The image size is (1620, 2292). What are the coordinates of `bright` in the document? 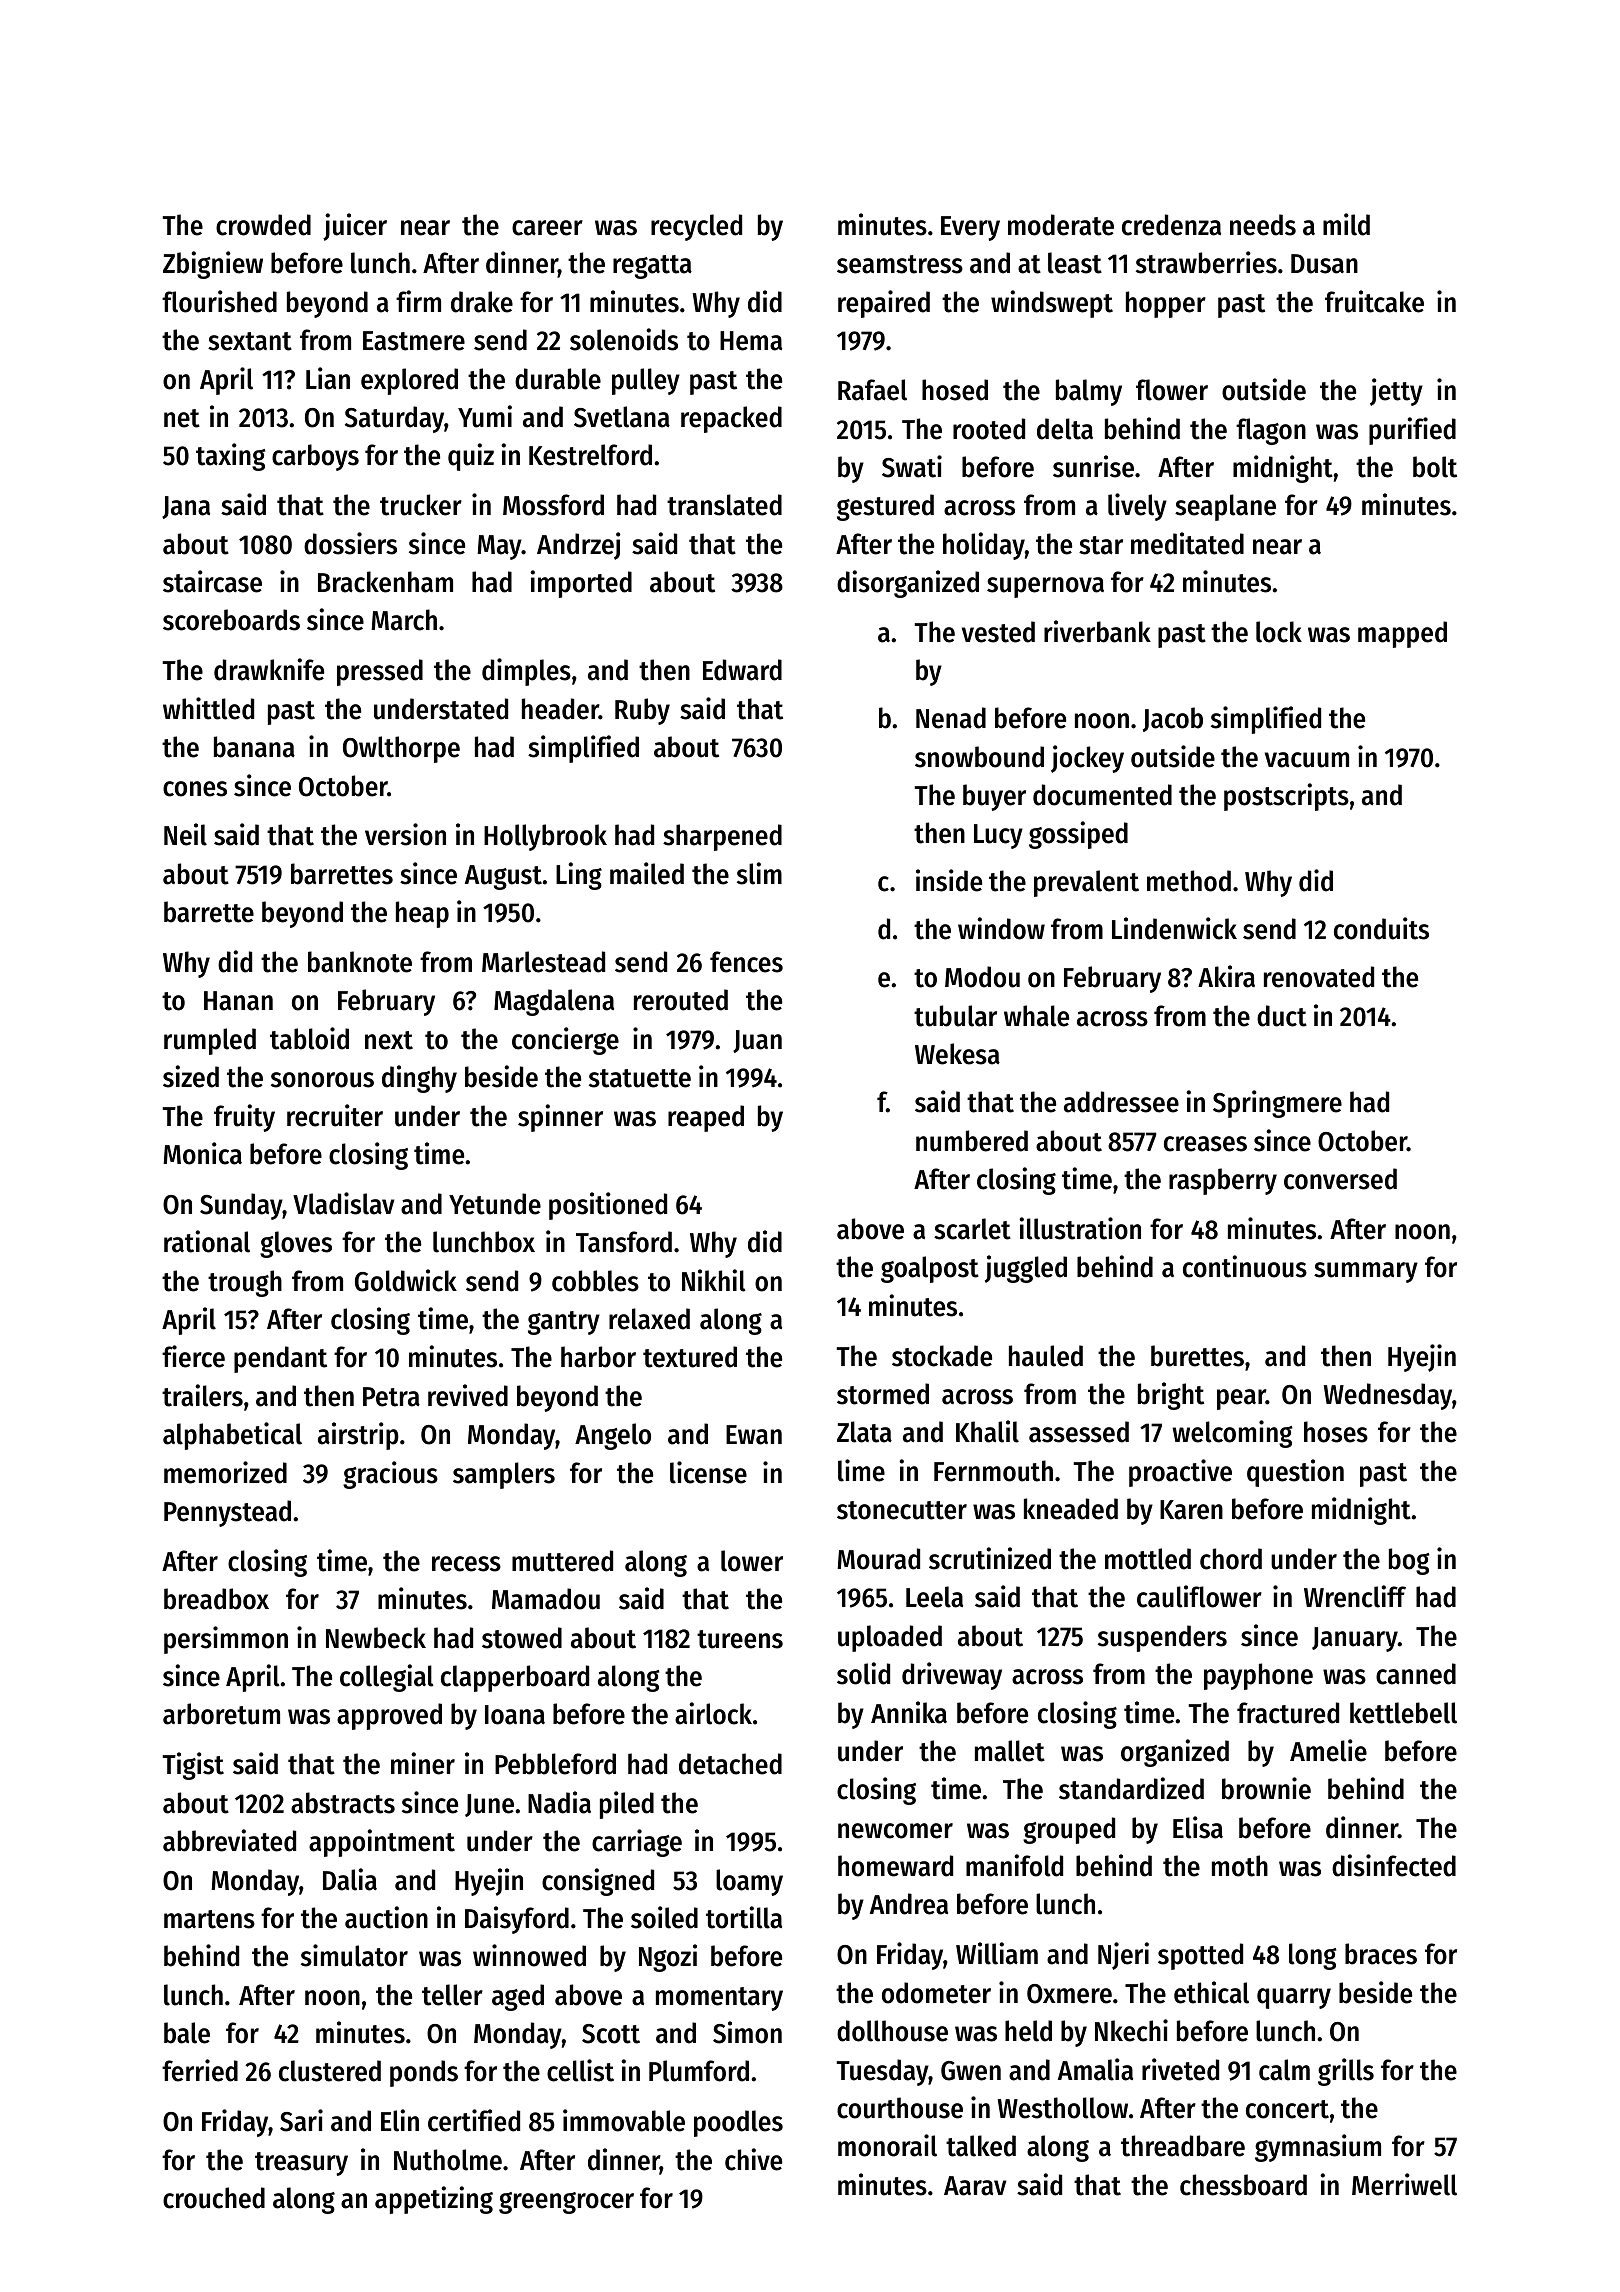 It's located at (1171, 1396).
